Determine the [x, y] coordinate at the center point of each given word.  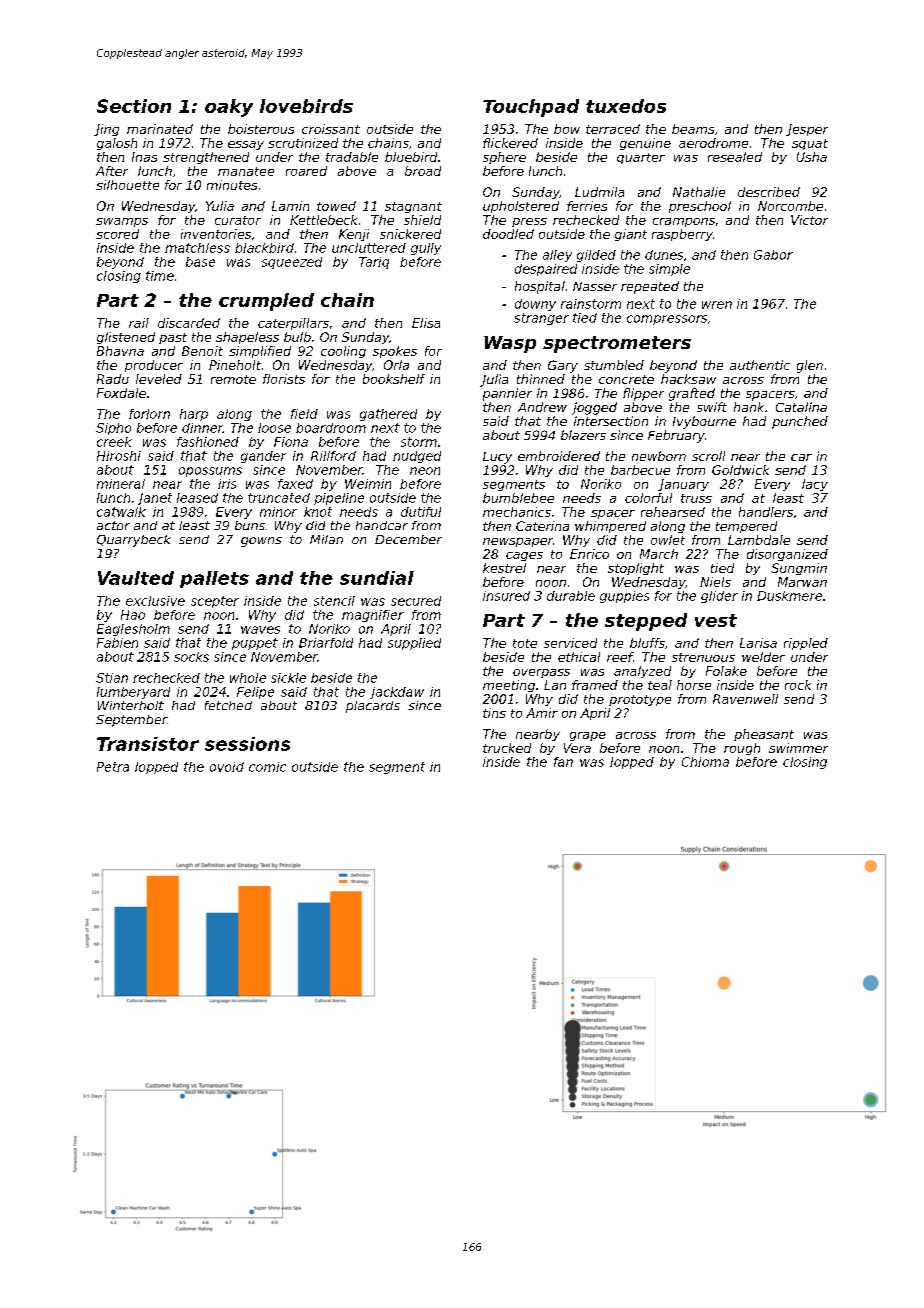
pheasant [764, 735]
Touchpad [531, 108]
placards [373, 707]
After [112, 171]
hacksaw [688, 379]
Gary [563, 366]
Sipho [113, 429]
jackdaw [397, 693]
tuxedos [626, 106]
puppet [255, 644]
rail [139, 323]
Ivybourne [704, 422]
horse [694, 685]
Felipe [255, 693]
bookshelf [394, 379]
